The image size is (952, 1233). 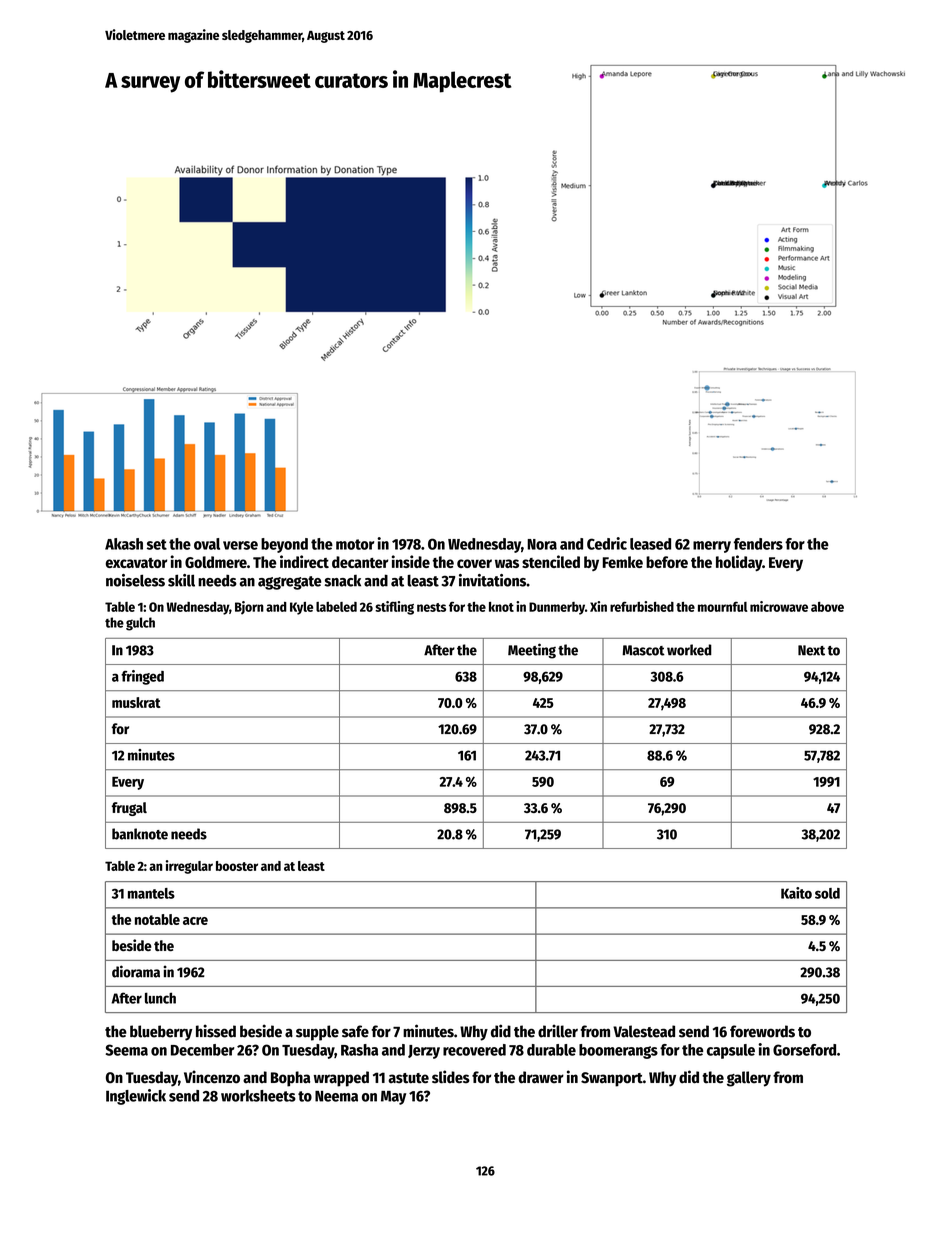 What do you see at coordinates (237, 866) in the page?
I see `booster` at bounding box center [237, 866].
